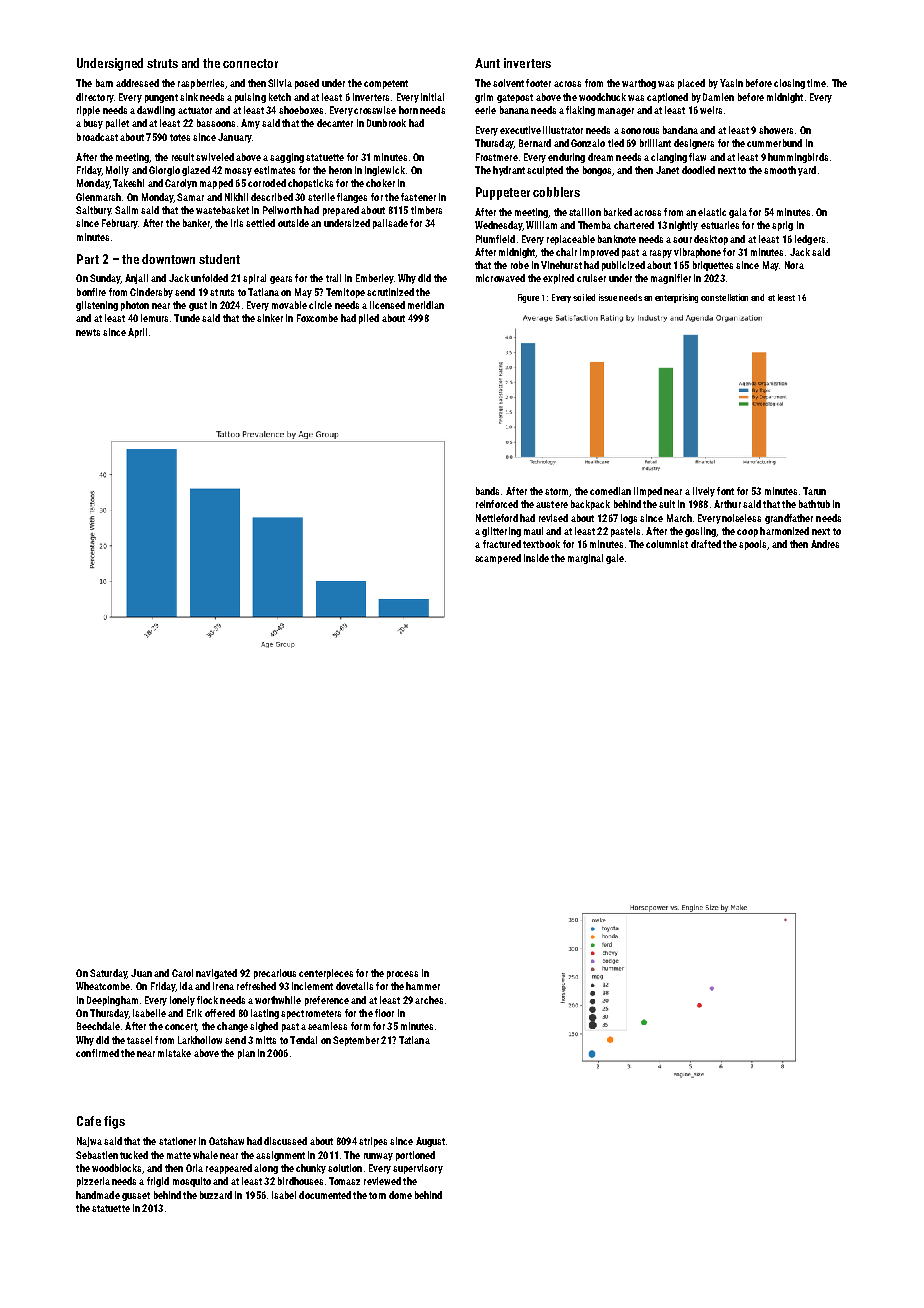 The height and width of the screenshot is (1308, 924). I want to click on barn, so click(104, 83).
